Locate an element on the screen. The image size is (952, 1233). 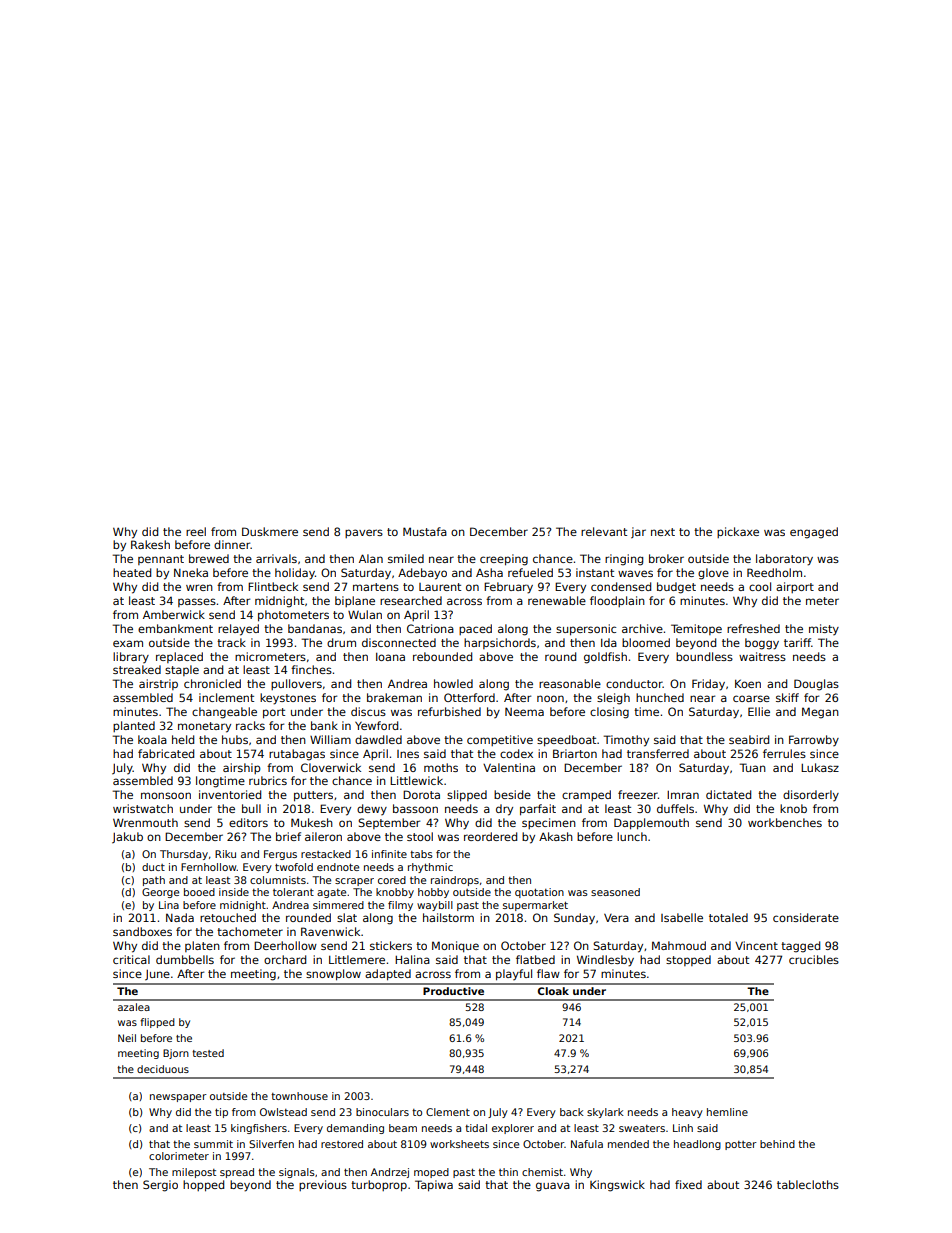
turboprop is located at coordinates (379, 1186).
